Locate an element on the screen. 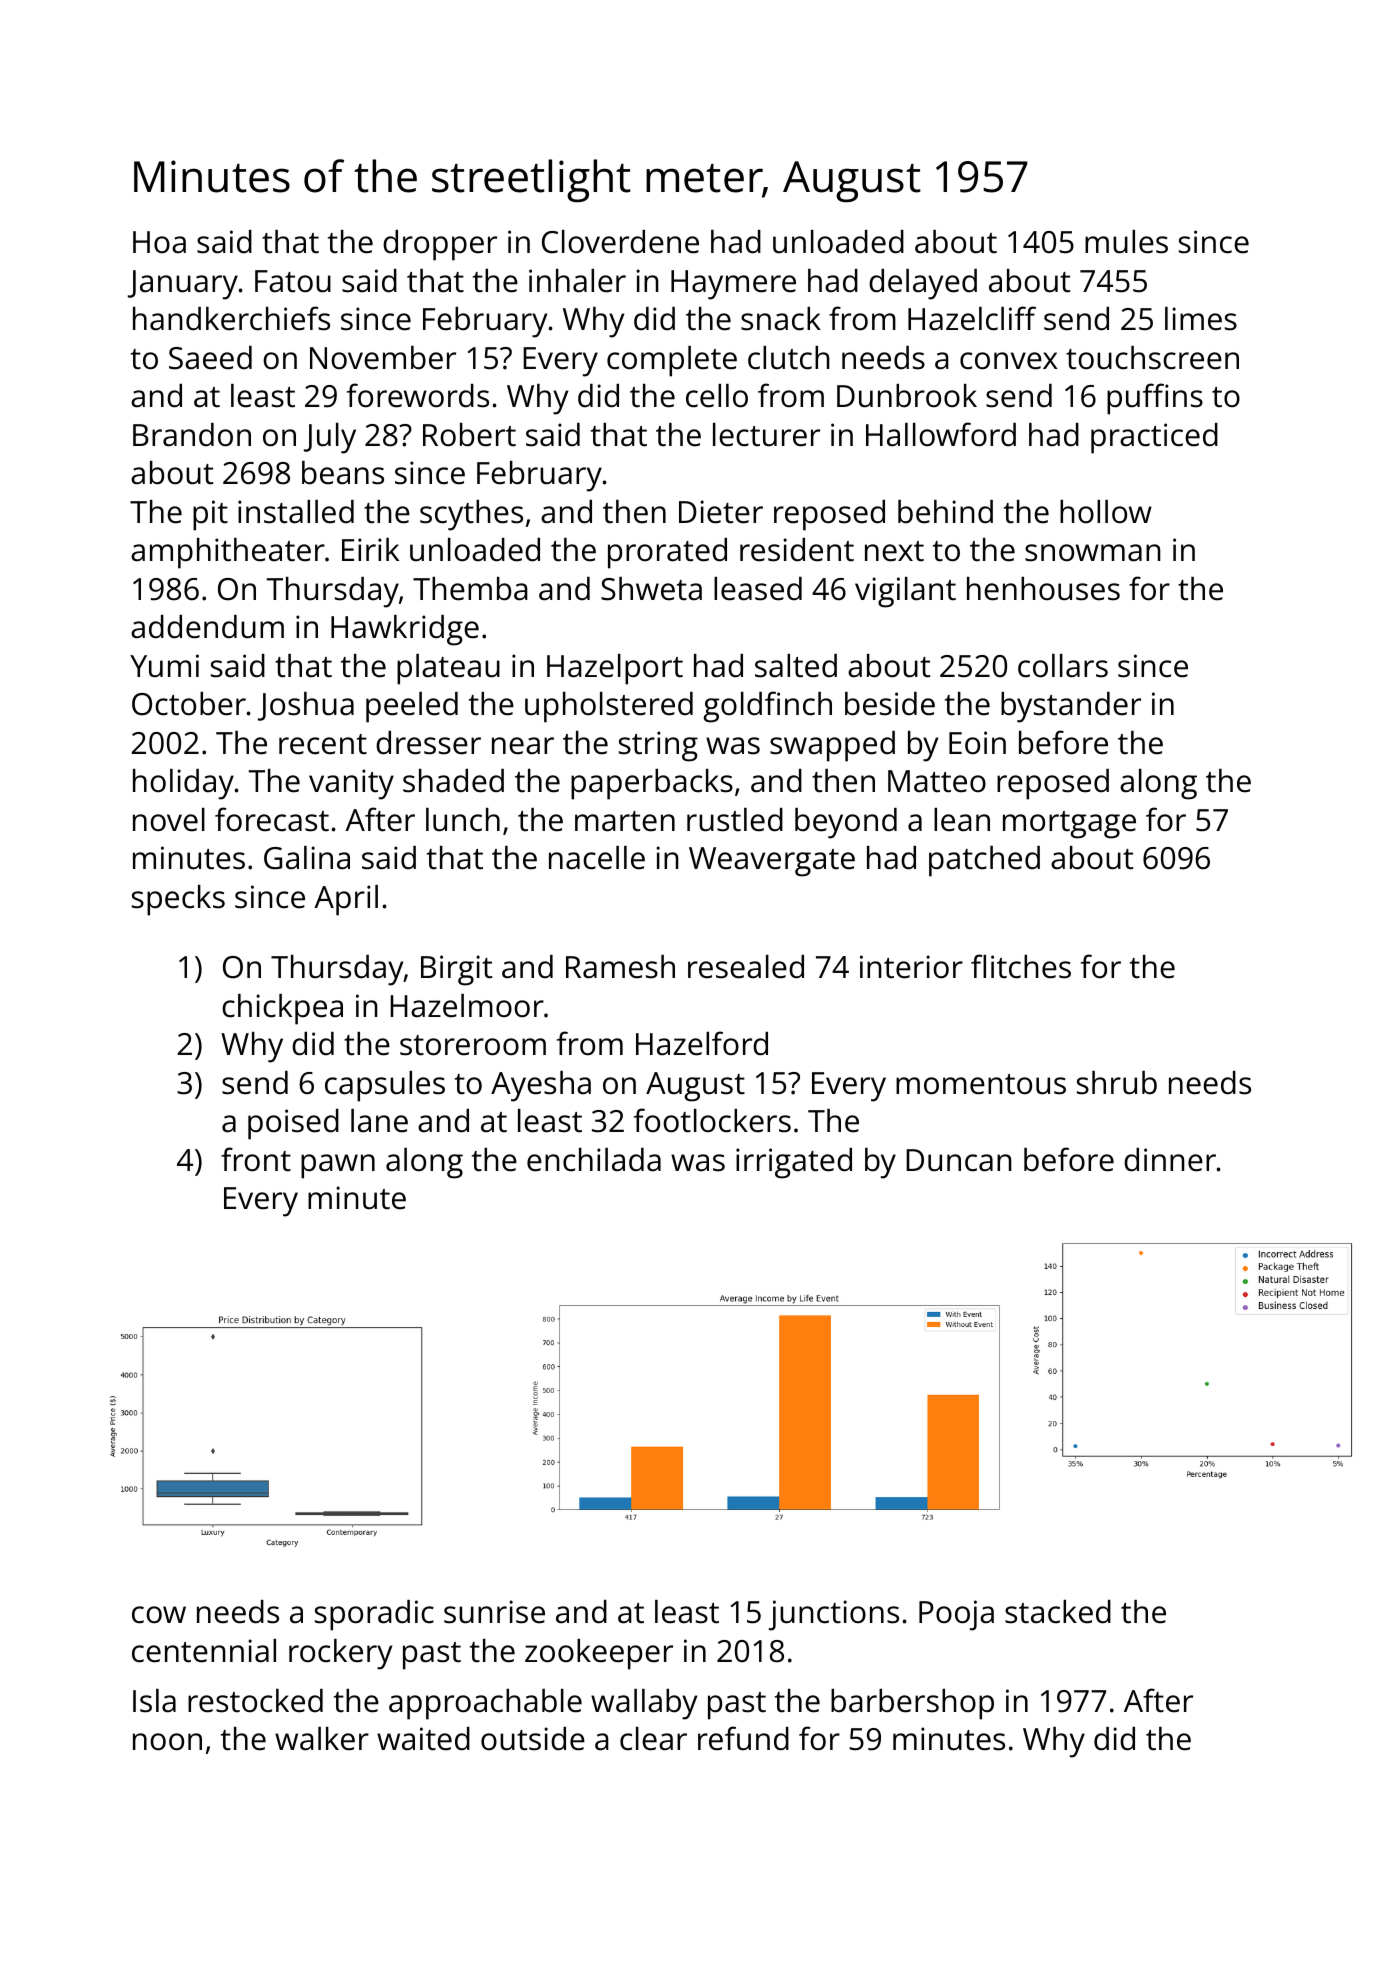  front is located at coordinates (256, 1159).
